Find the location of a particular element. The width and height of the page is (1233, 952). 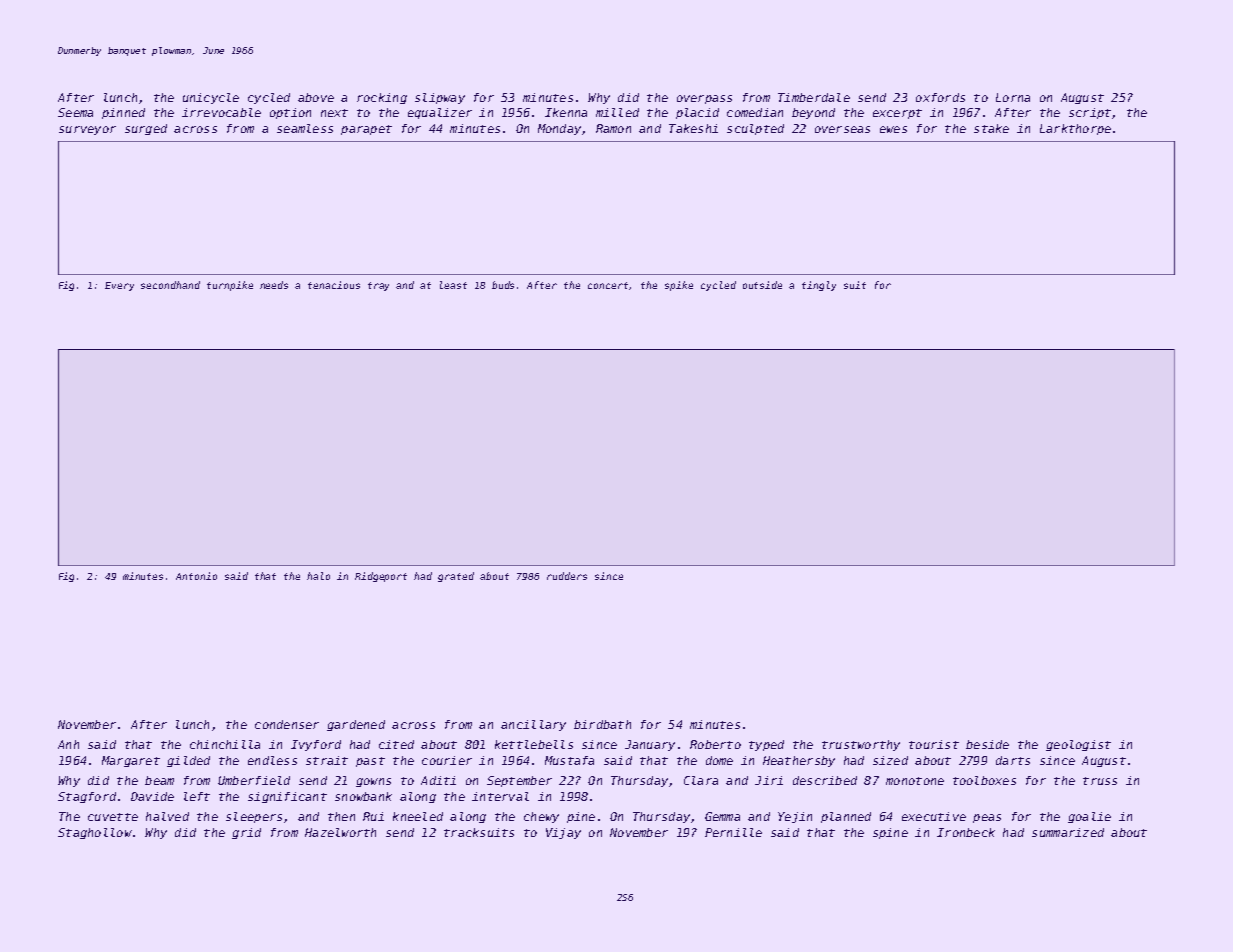

Umberfield is located at coordinates (254, 780).
